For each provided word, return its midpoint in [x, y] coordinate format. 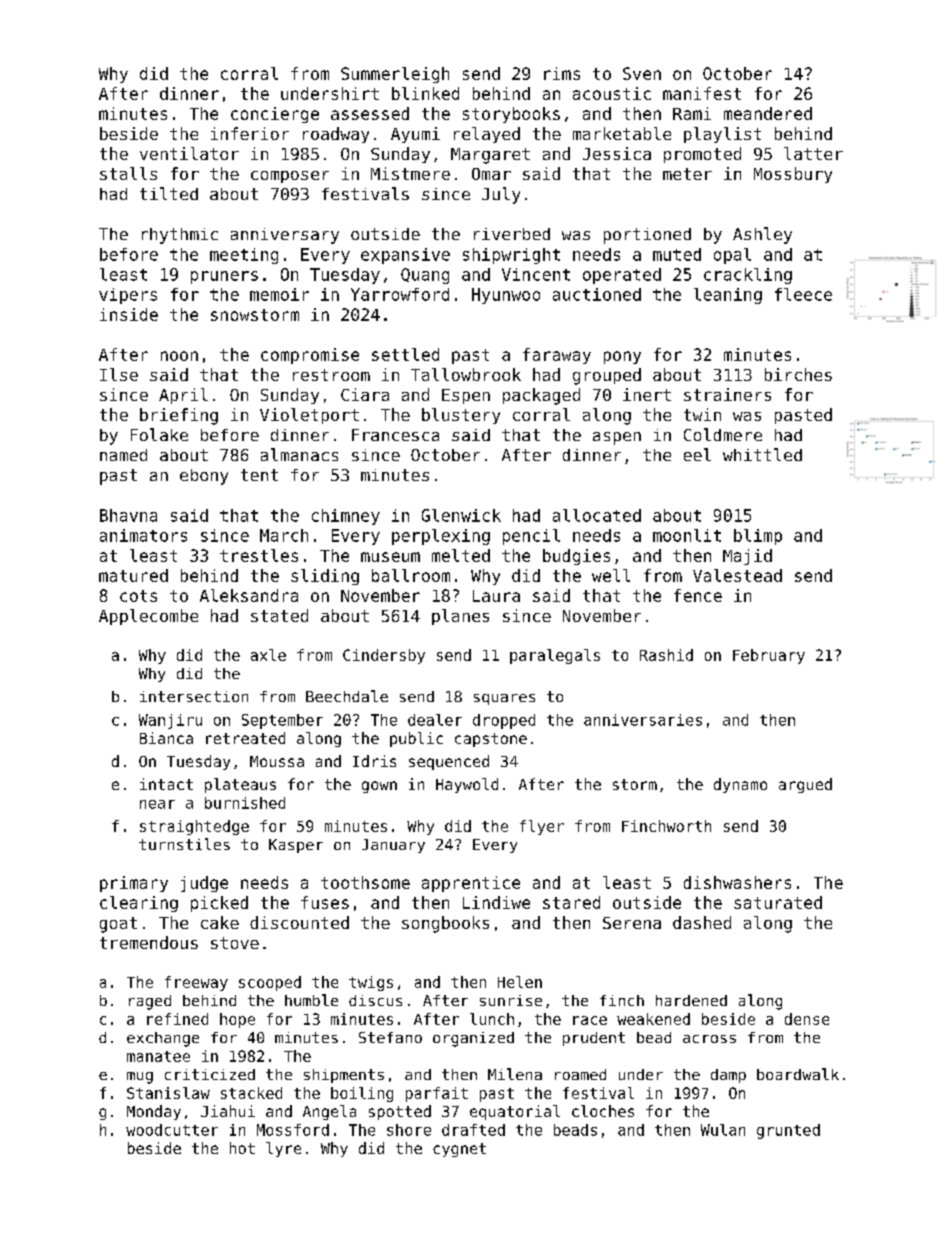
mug [140, 1078]
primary [134, 884]
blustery [461, 416]
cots [138, 596]
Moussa [277, 761]
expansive [405, 256]
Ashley [762, 235]
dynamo [740, 785]
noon [179, 356]
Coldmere [723, 434]
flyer [542, 827]
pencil [531, 537]
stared [571, 902]
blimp [758, 537]
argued [805, 785]
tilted [169, 193]
